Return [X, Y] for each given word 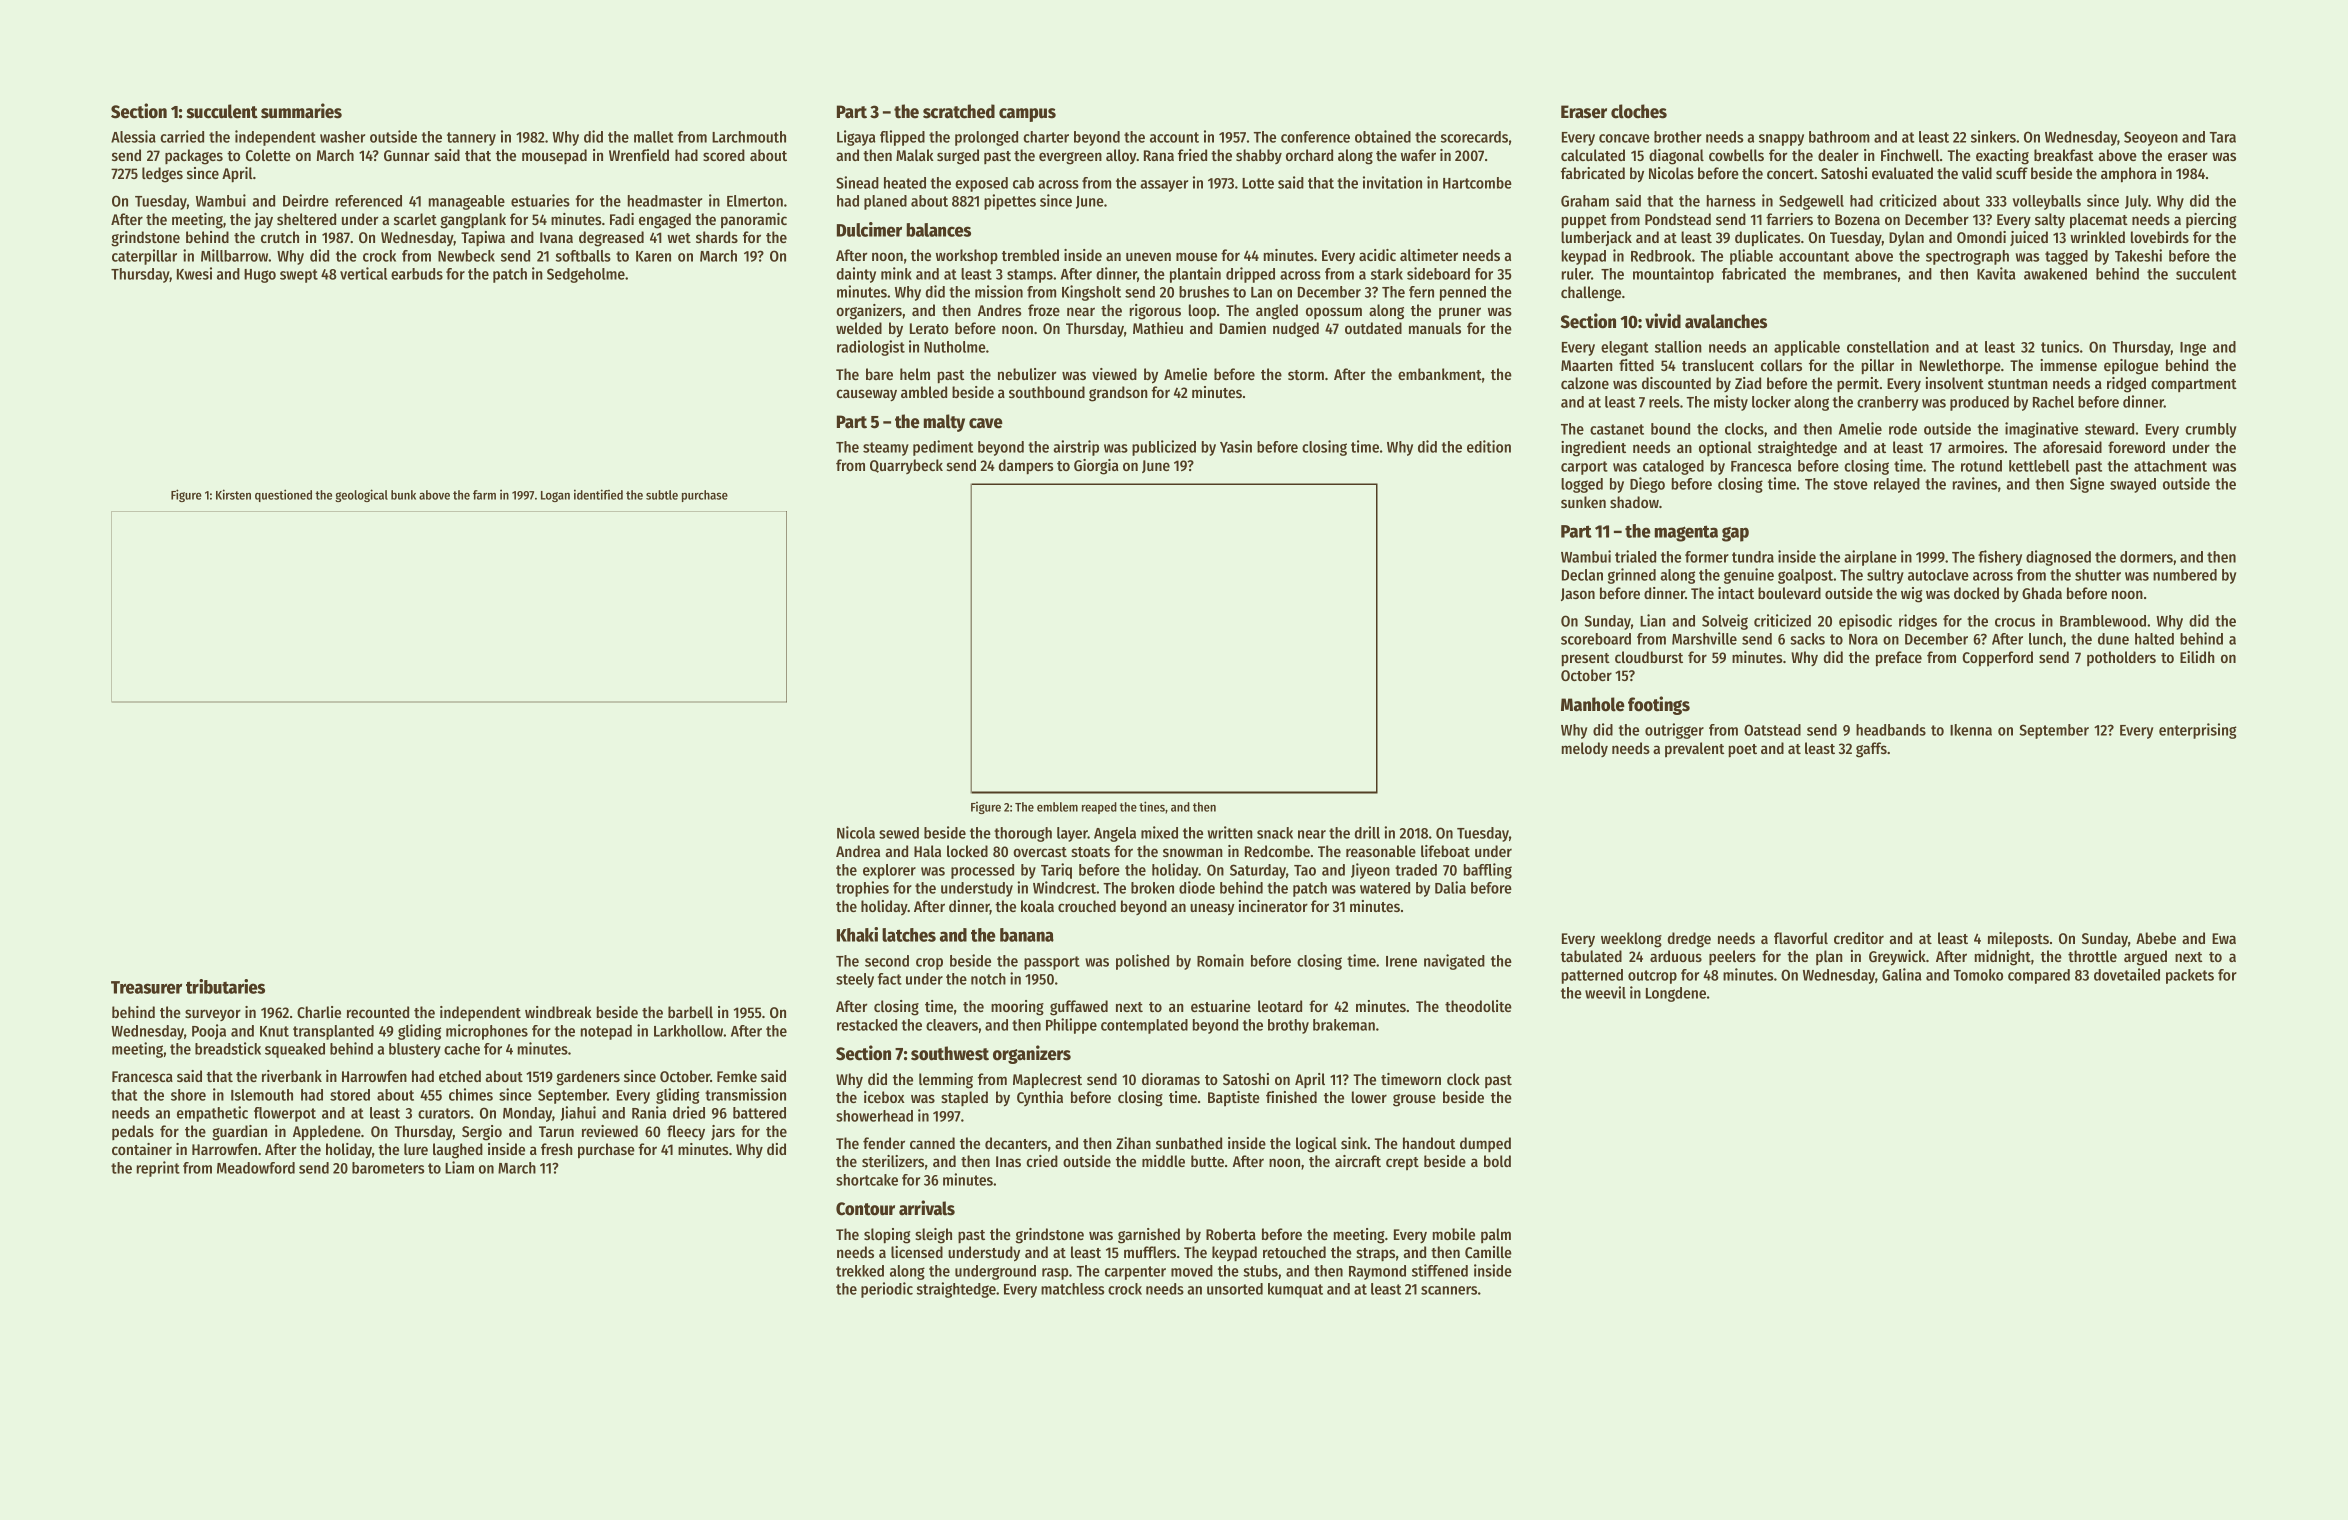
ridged [2126, 385]
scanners [1449, 1290]
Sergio [482, 1133]
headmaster [665, 201]
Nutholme [955, 347]
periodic [887, 1290]
